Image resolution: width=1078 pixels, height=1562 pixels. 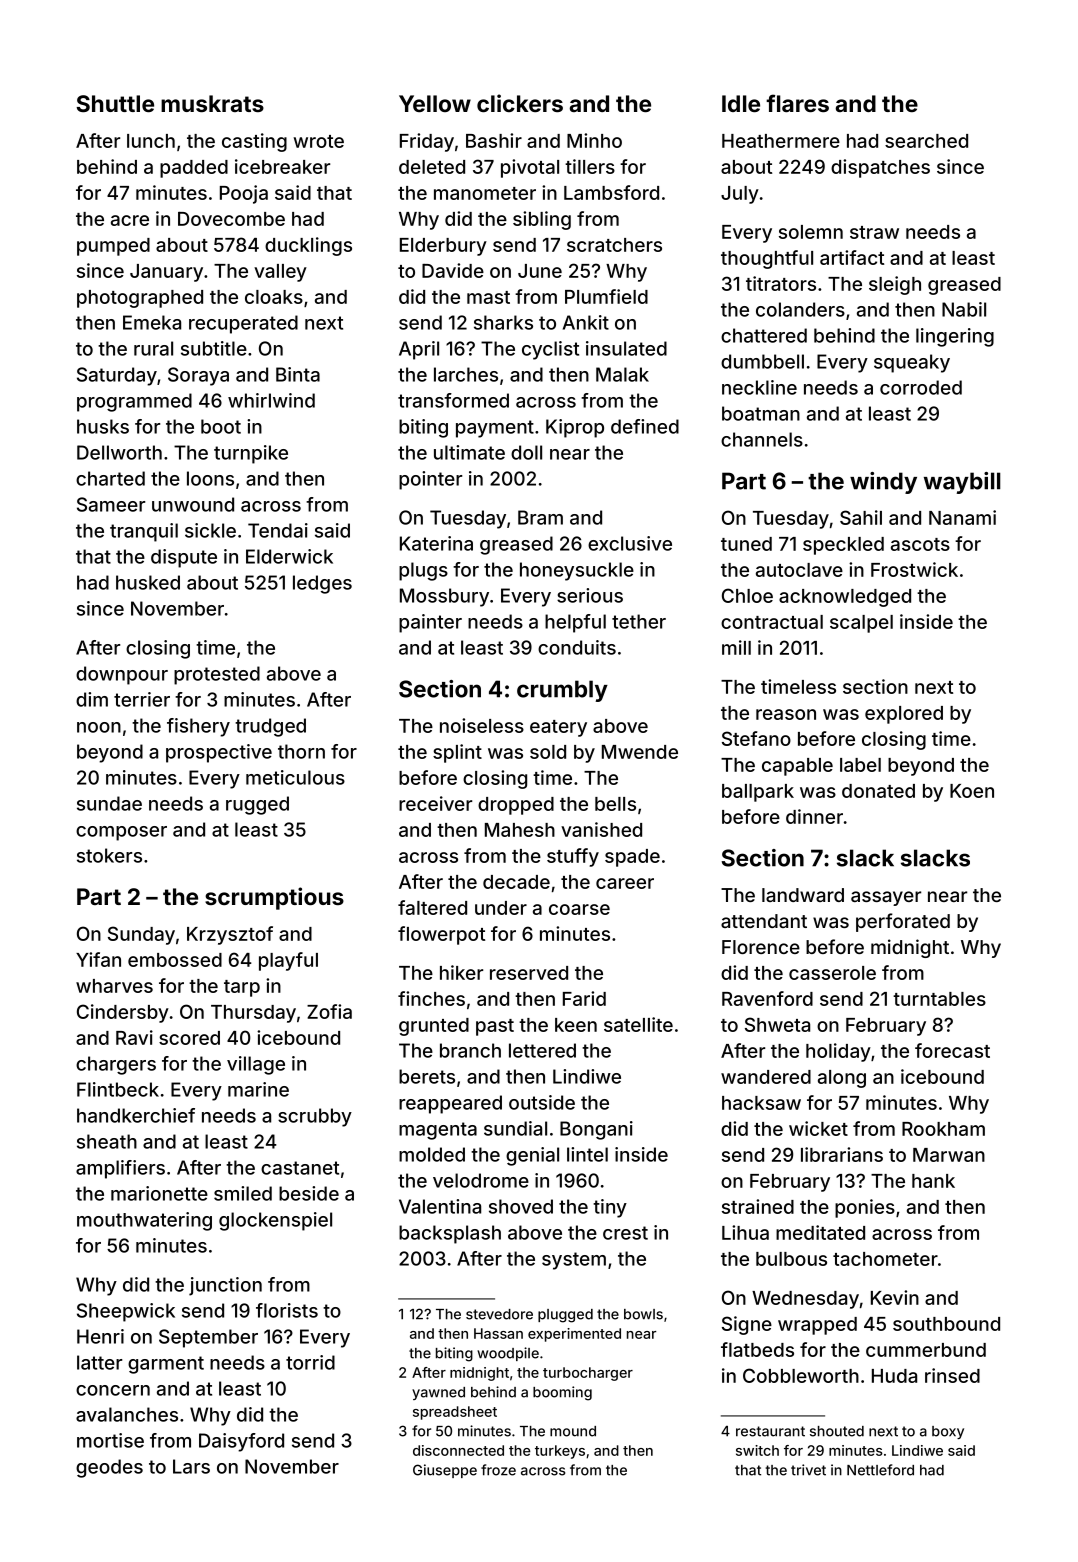 What do you see at coordinates (596, 1130) in the image?
I see `Bongani` at bounding box center [596, 1130].
